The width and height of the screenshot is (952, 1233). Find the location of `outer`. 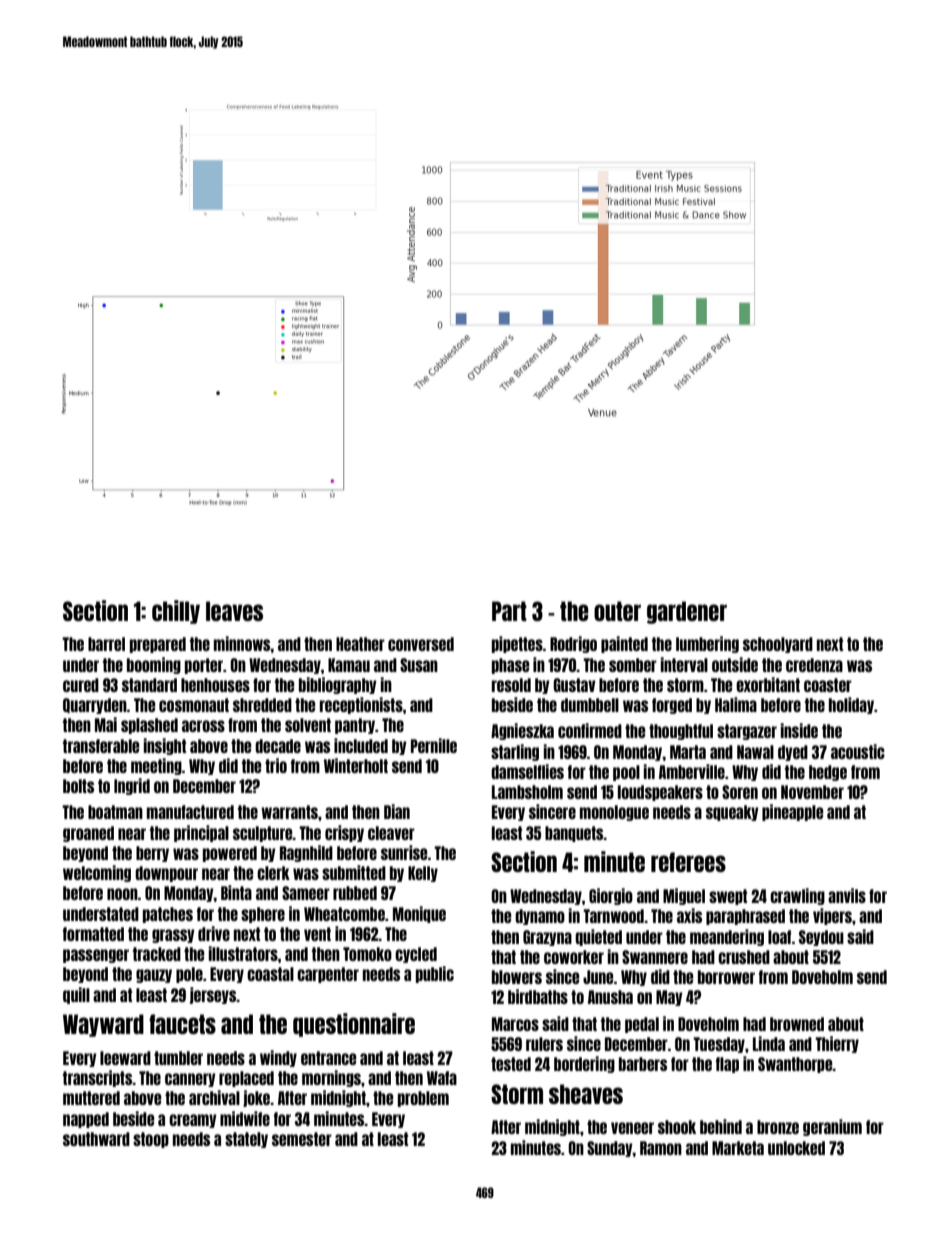

outer is located at coordinates (617, 611).
